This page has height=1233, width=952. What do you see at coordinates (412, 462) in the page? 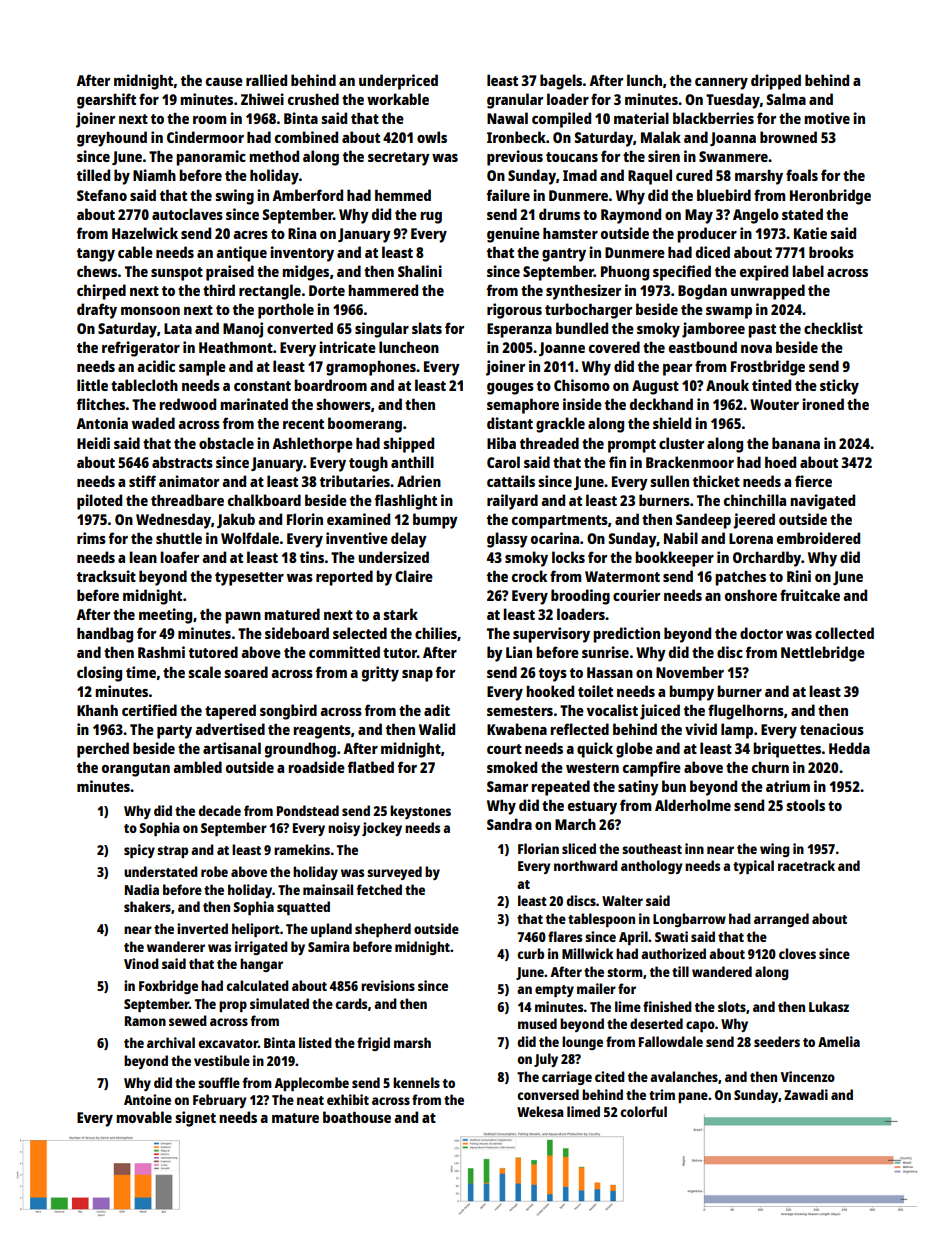
I see `anthill` at bounding box center [412, 462].
